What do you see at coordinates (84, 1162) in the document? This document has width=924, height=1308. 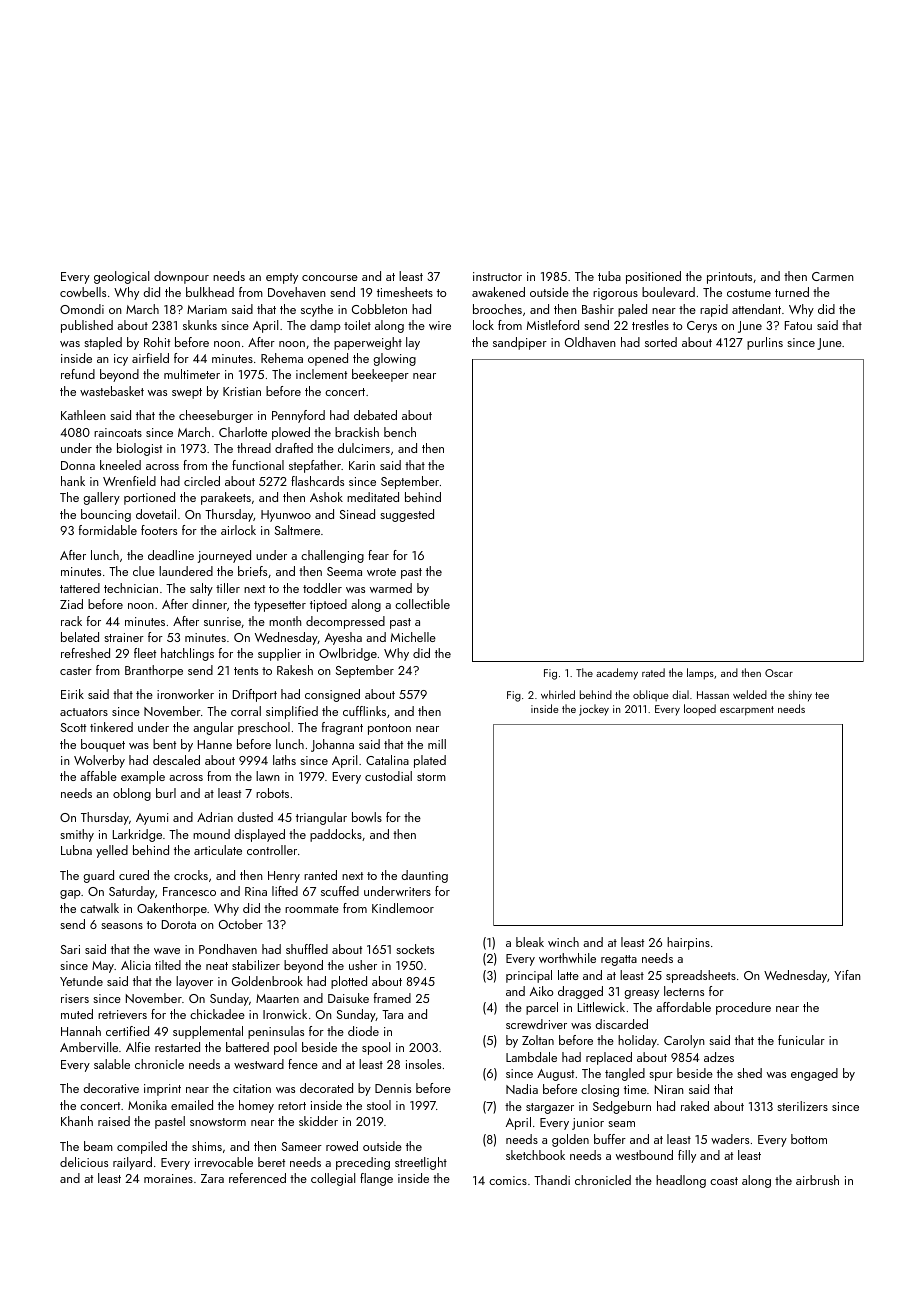 I see `delicious` at bounding box center [84, 1162].
